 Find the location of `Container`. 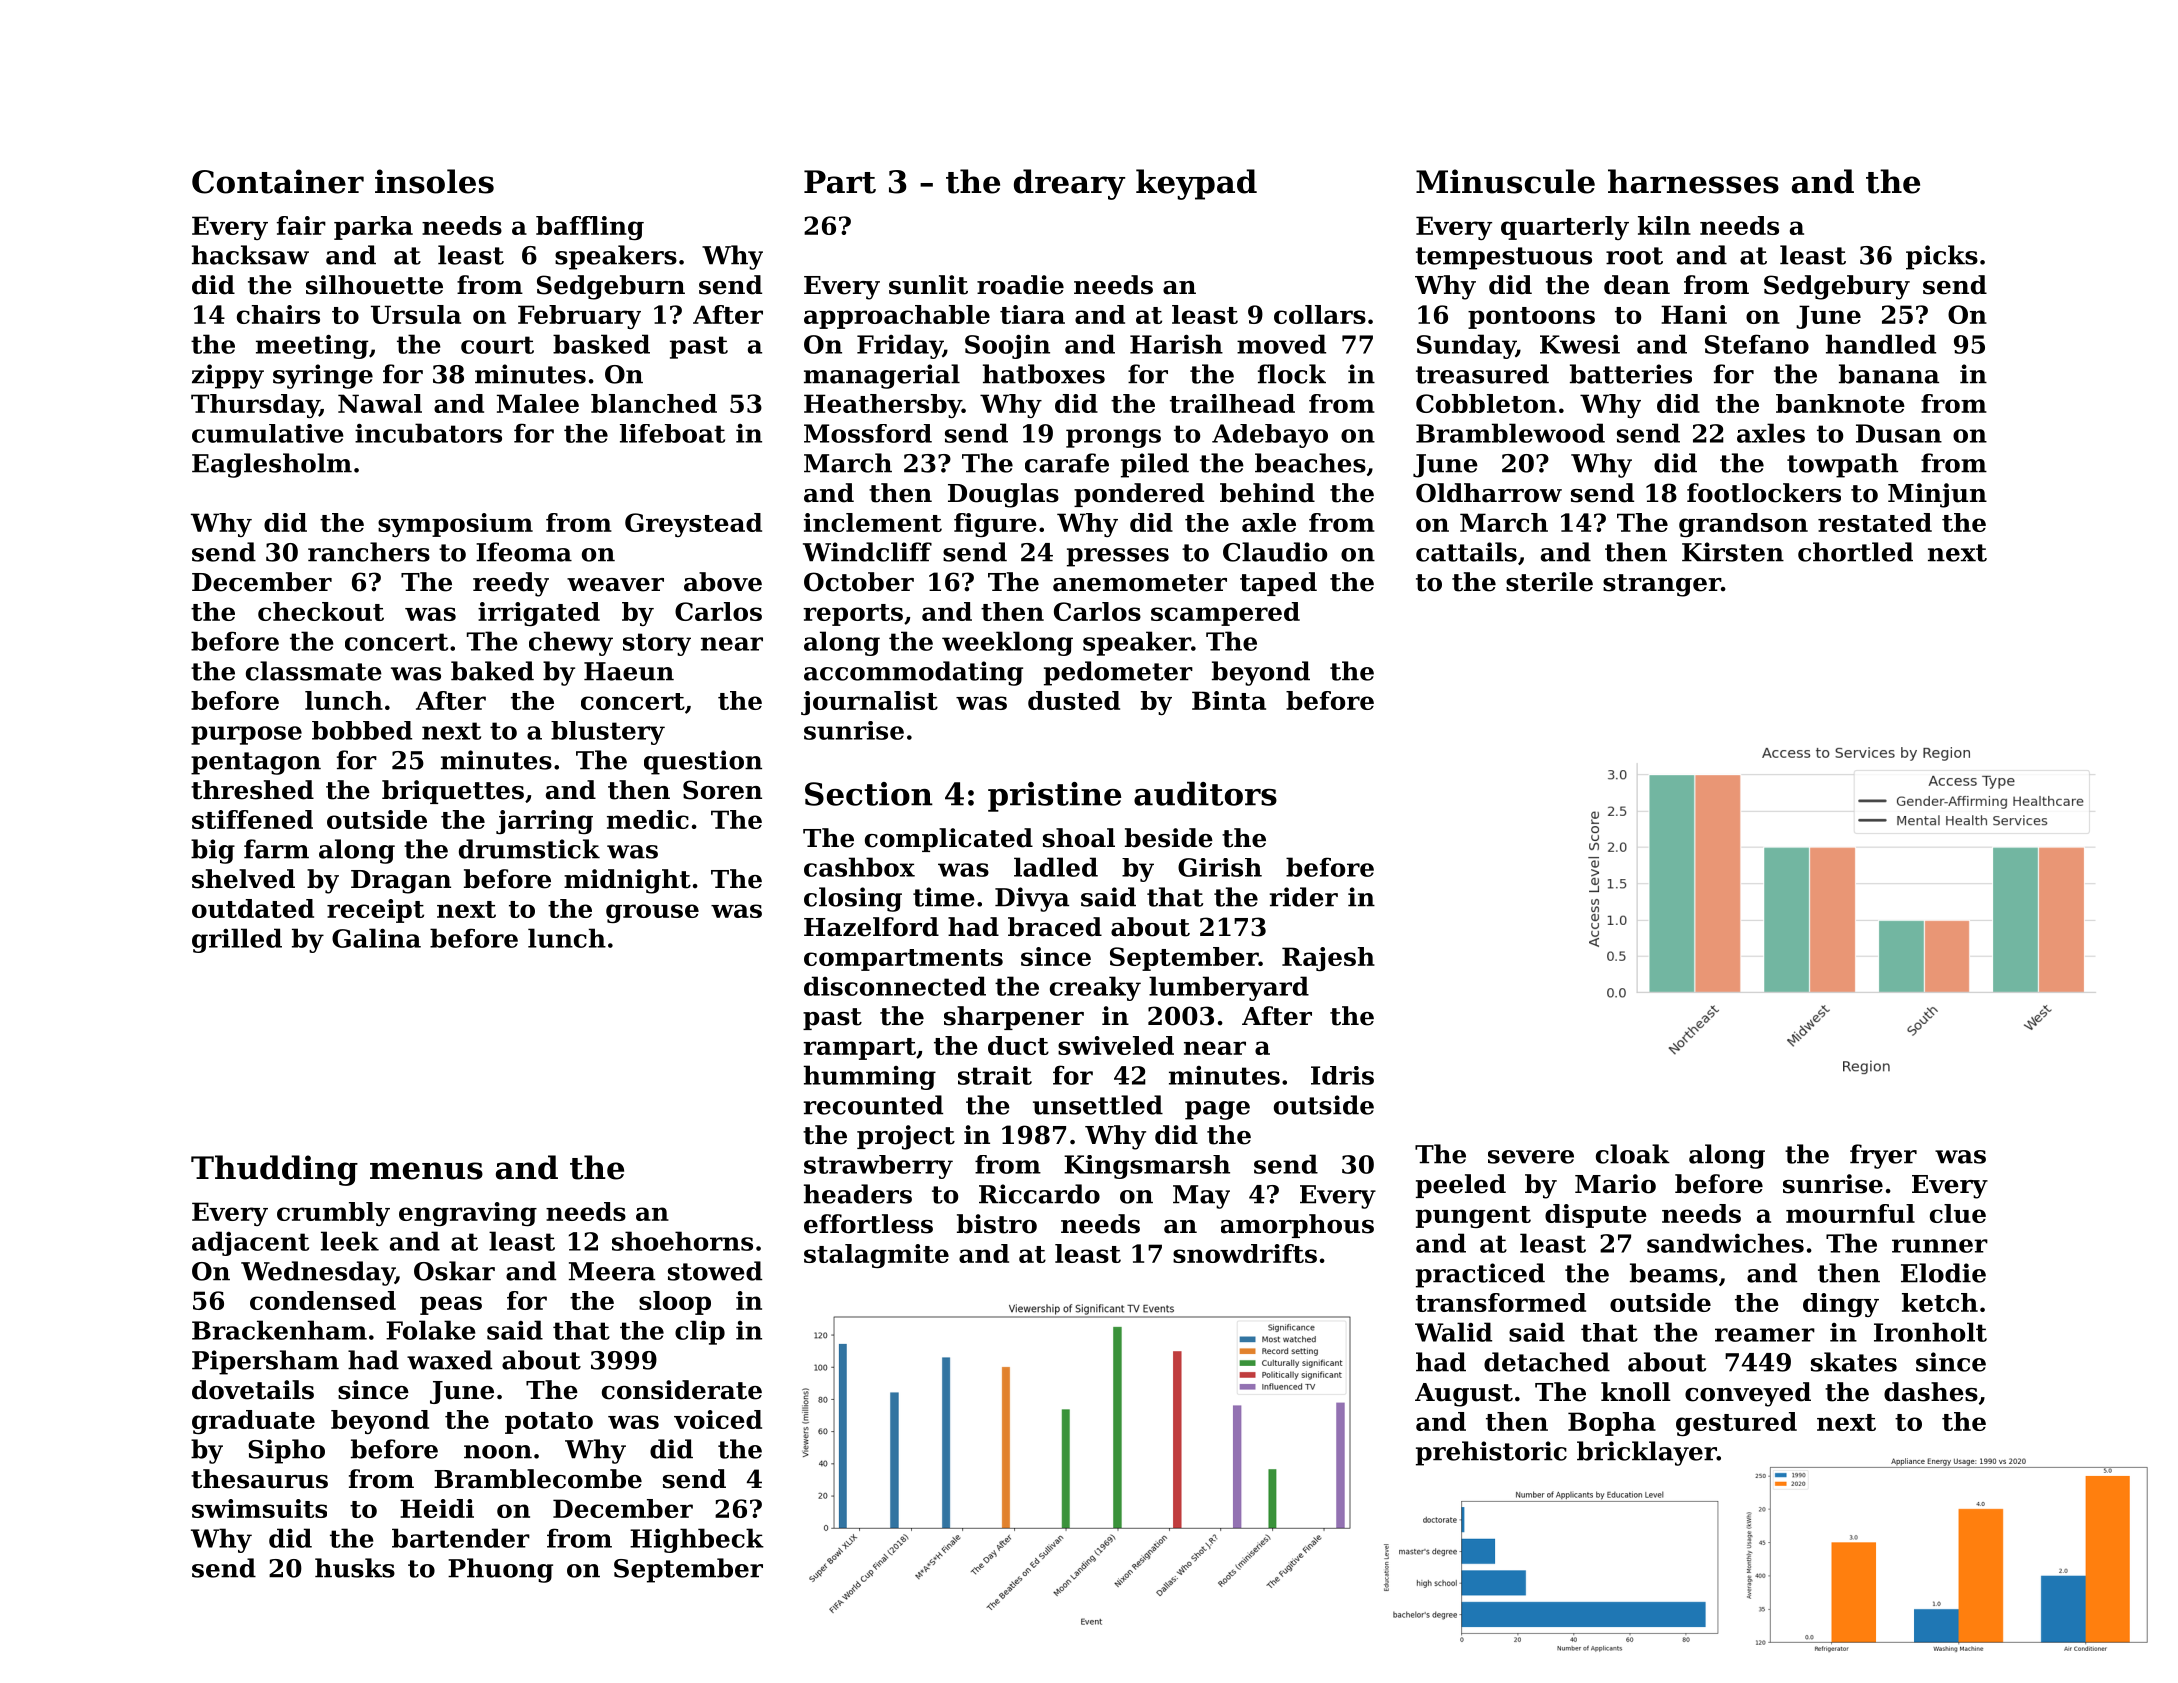

Container is located at coordinates (278, 181).
